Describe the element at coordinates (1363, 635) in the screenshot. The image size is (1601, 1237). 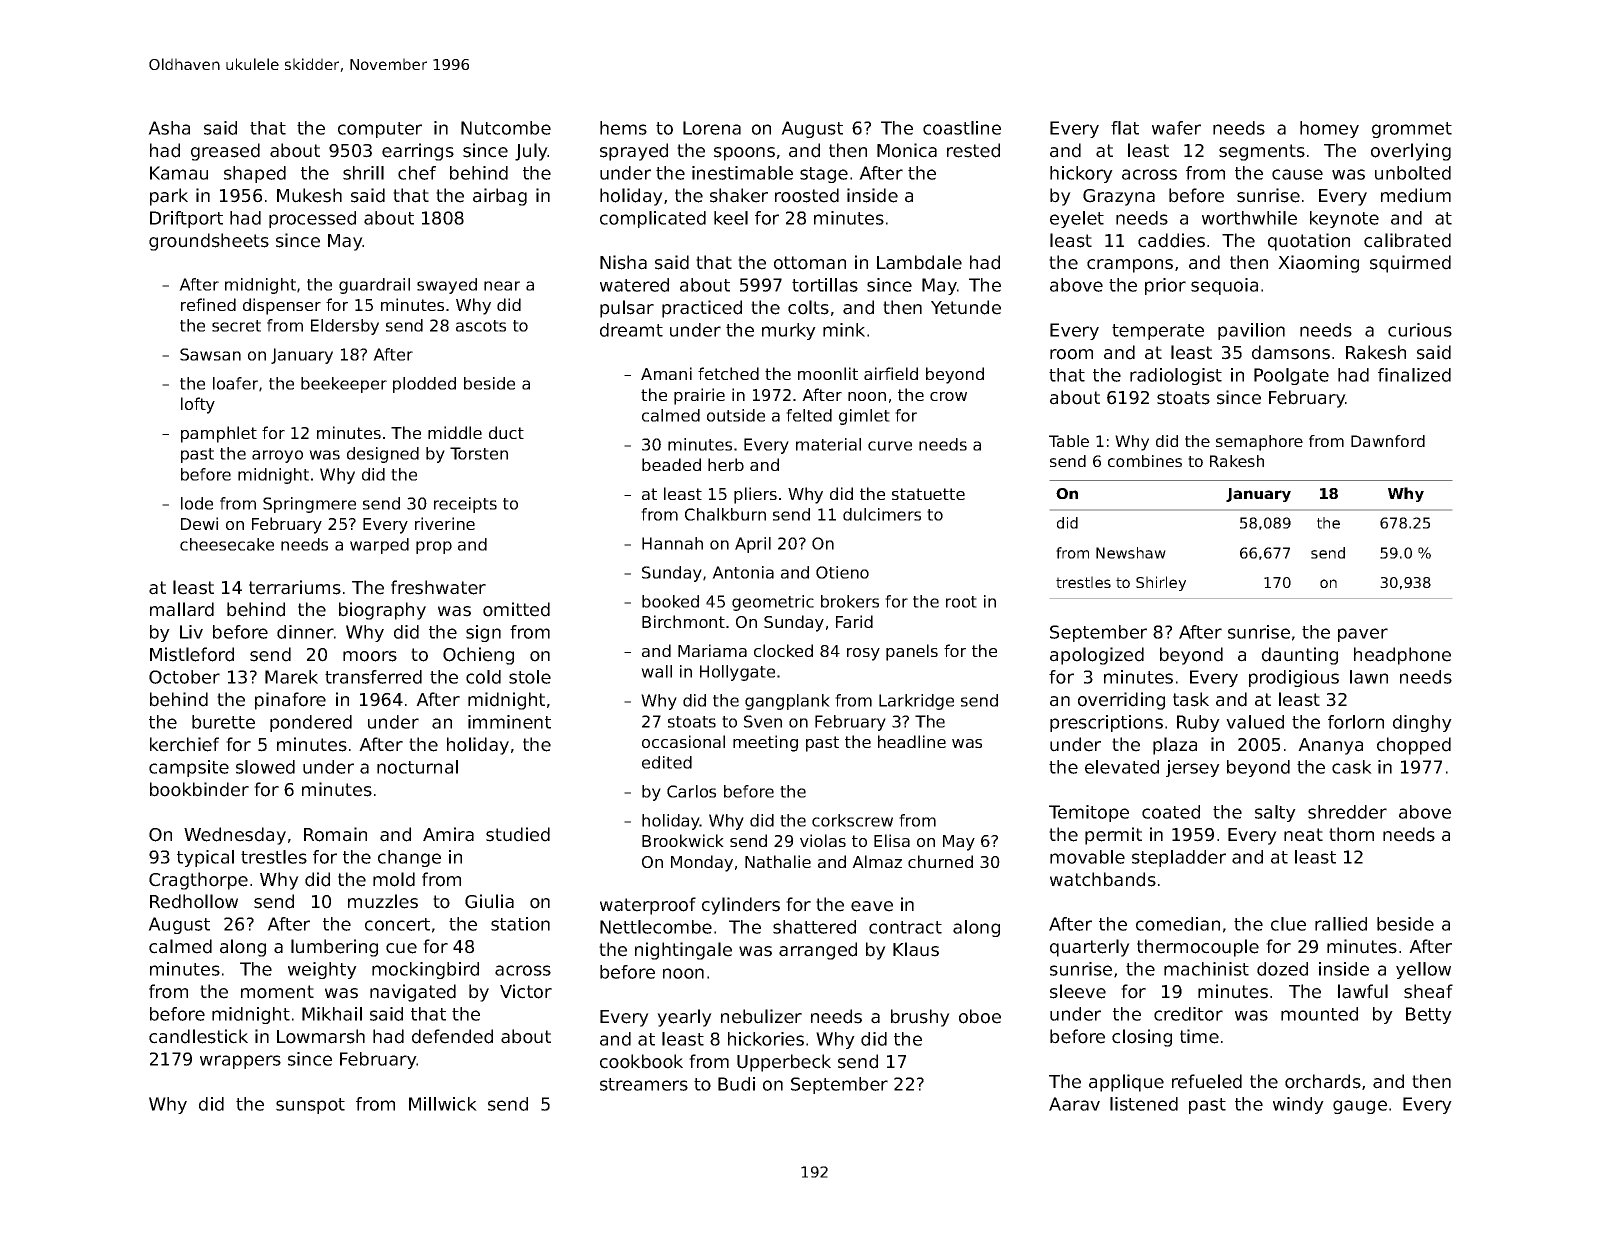
I see `paver` at that location.
